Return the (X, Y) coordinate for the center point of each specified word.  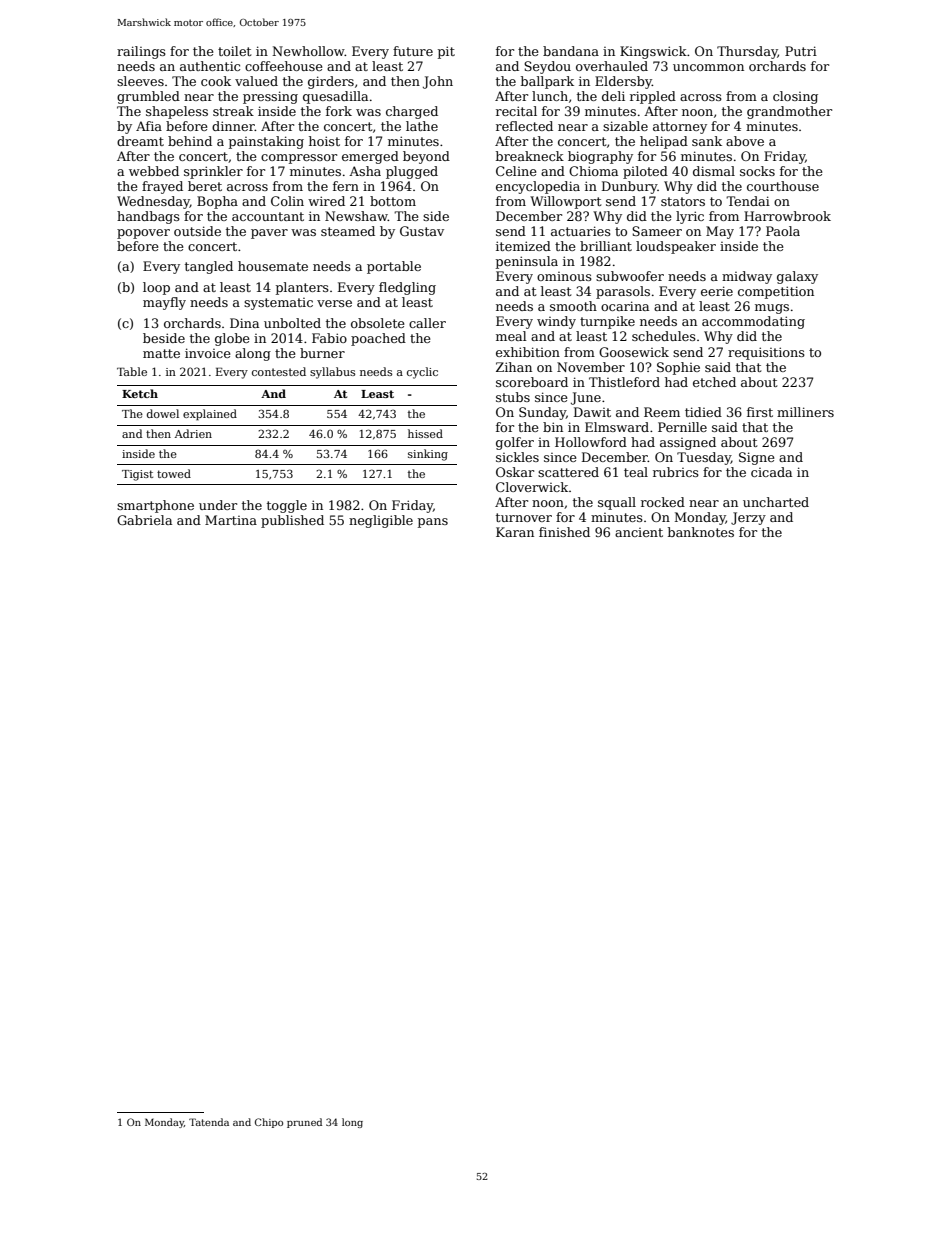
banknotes (701, 532)
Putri (801, 51)
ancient (639, 532)
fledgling (407, 288)
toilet (234, 51)
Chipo (269, 1123)
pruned (304, 1123)
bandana (571, 51)
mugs (772, 309)
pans (433, 523)
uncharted (776, 502)
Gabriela (144, 520)
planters (302, 288)
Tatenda (209, 1122)
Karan (515, 532)
